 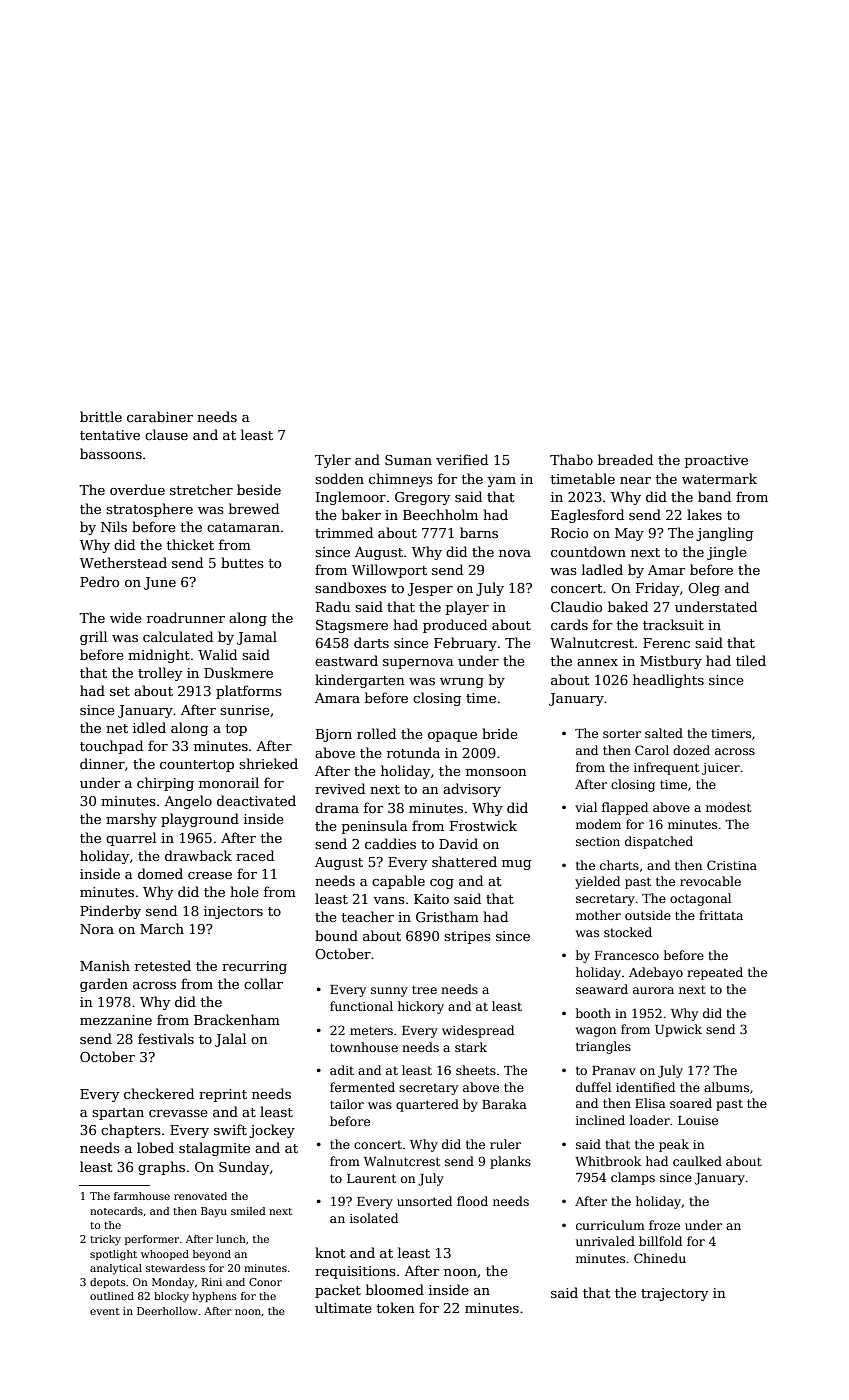 What do you see at coordinates (337, 807) in the page?
I see `drama` at bounding box center [337, 807].
